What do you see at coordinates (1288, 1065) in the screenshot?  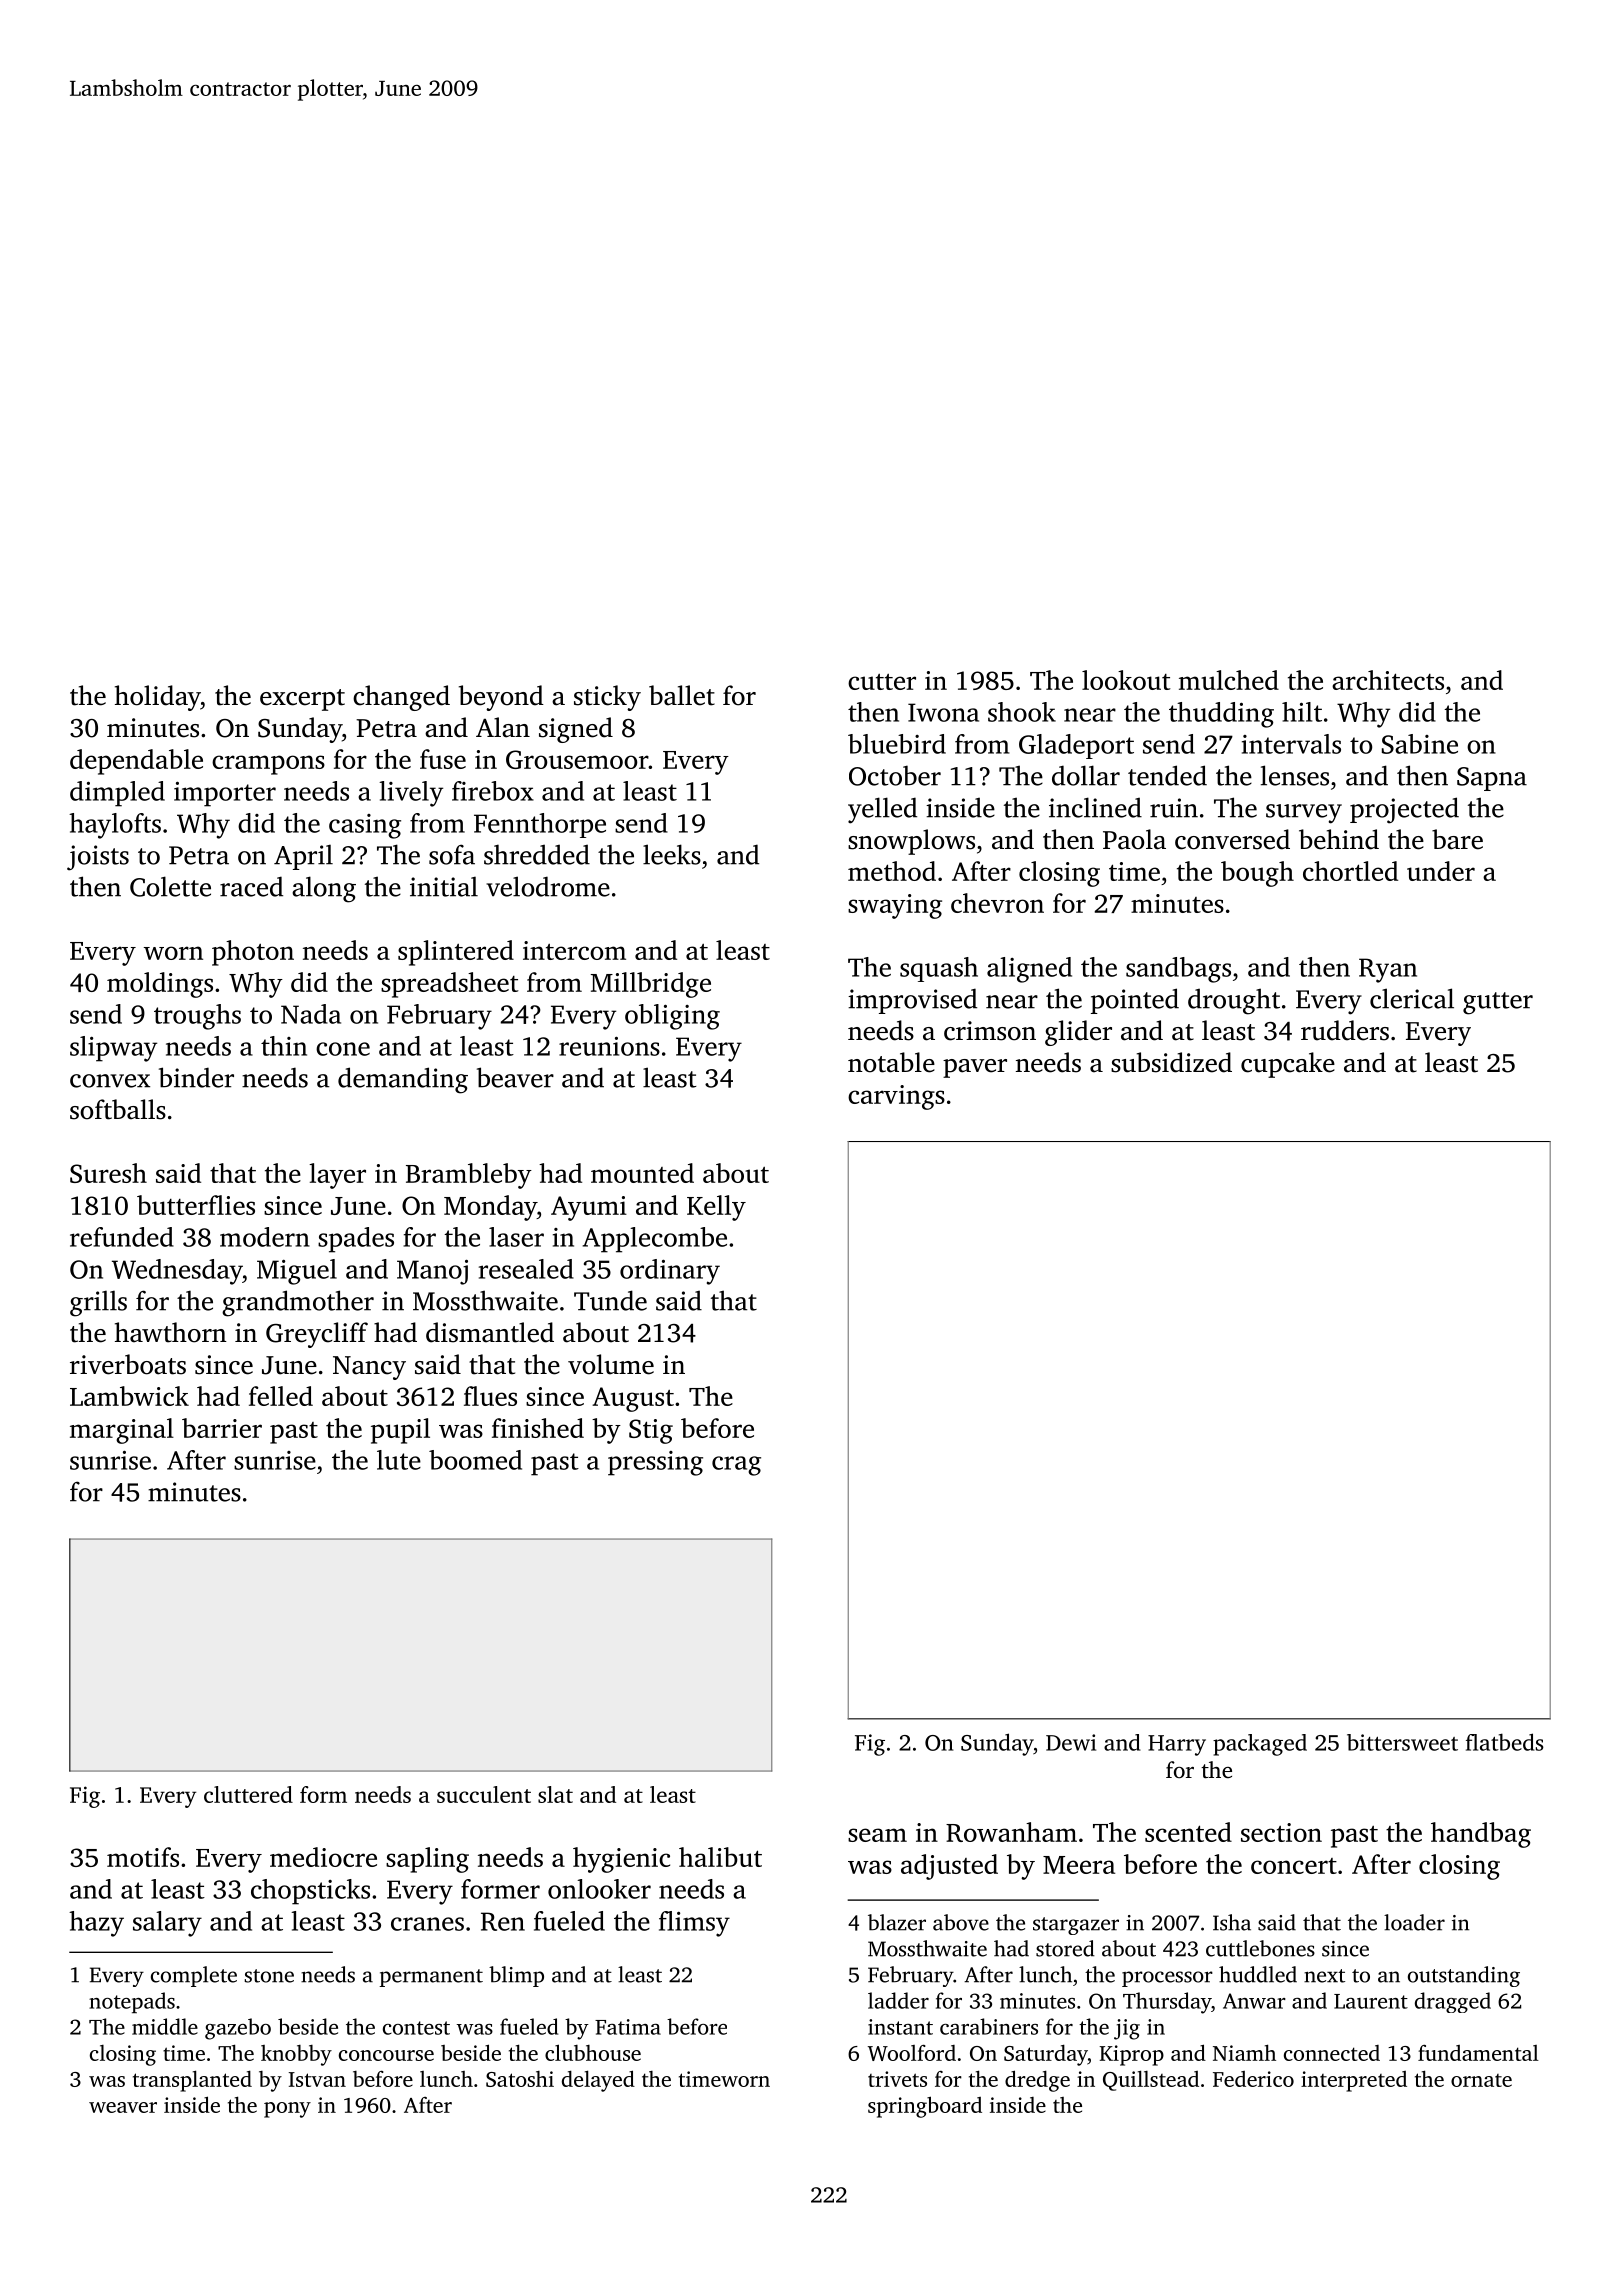 I see `cupcake` at bounding box center [1288, 1065].
